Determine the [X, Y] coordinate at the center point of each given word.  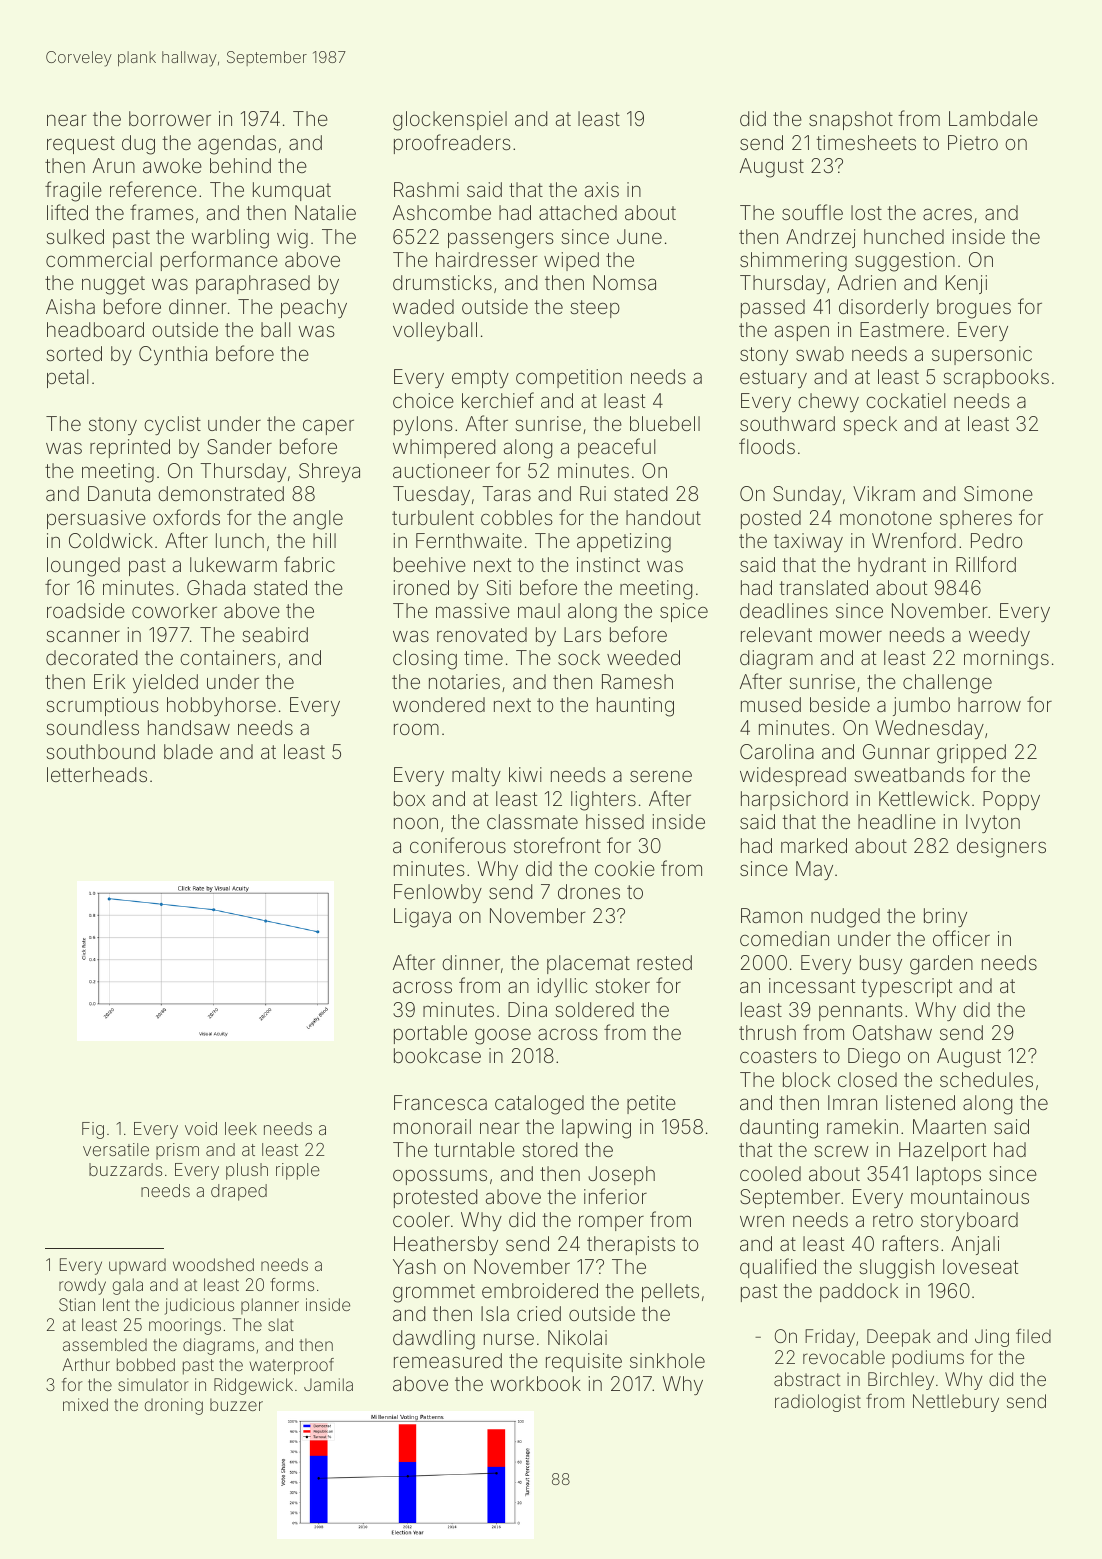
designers [1001, 848]
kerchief [498, 400]
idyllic [562, 987]
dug [138, 145]
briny [945, 917]
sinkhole [667, 1360]
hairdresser [487, 259]
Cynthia [173, 355]
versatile [116, 1149]
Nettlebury [956, 1403]
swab [820, 353]
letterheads [97, 774]
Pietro [973, 142]
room [416, 729]
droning [174, 1406]
